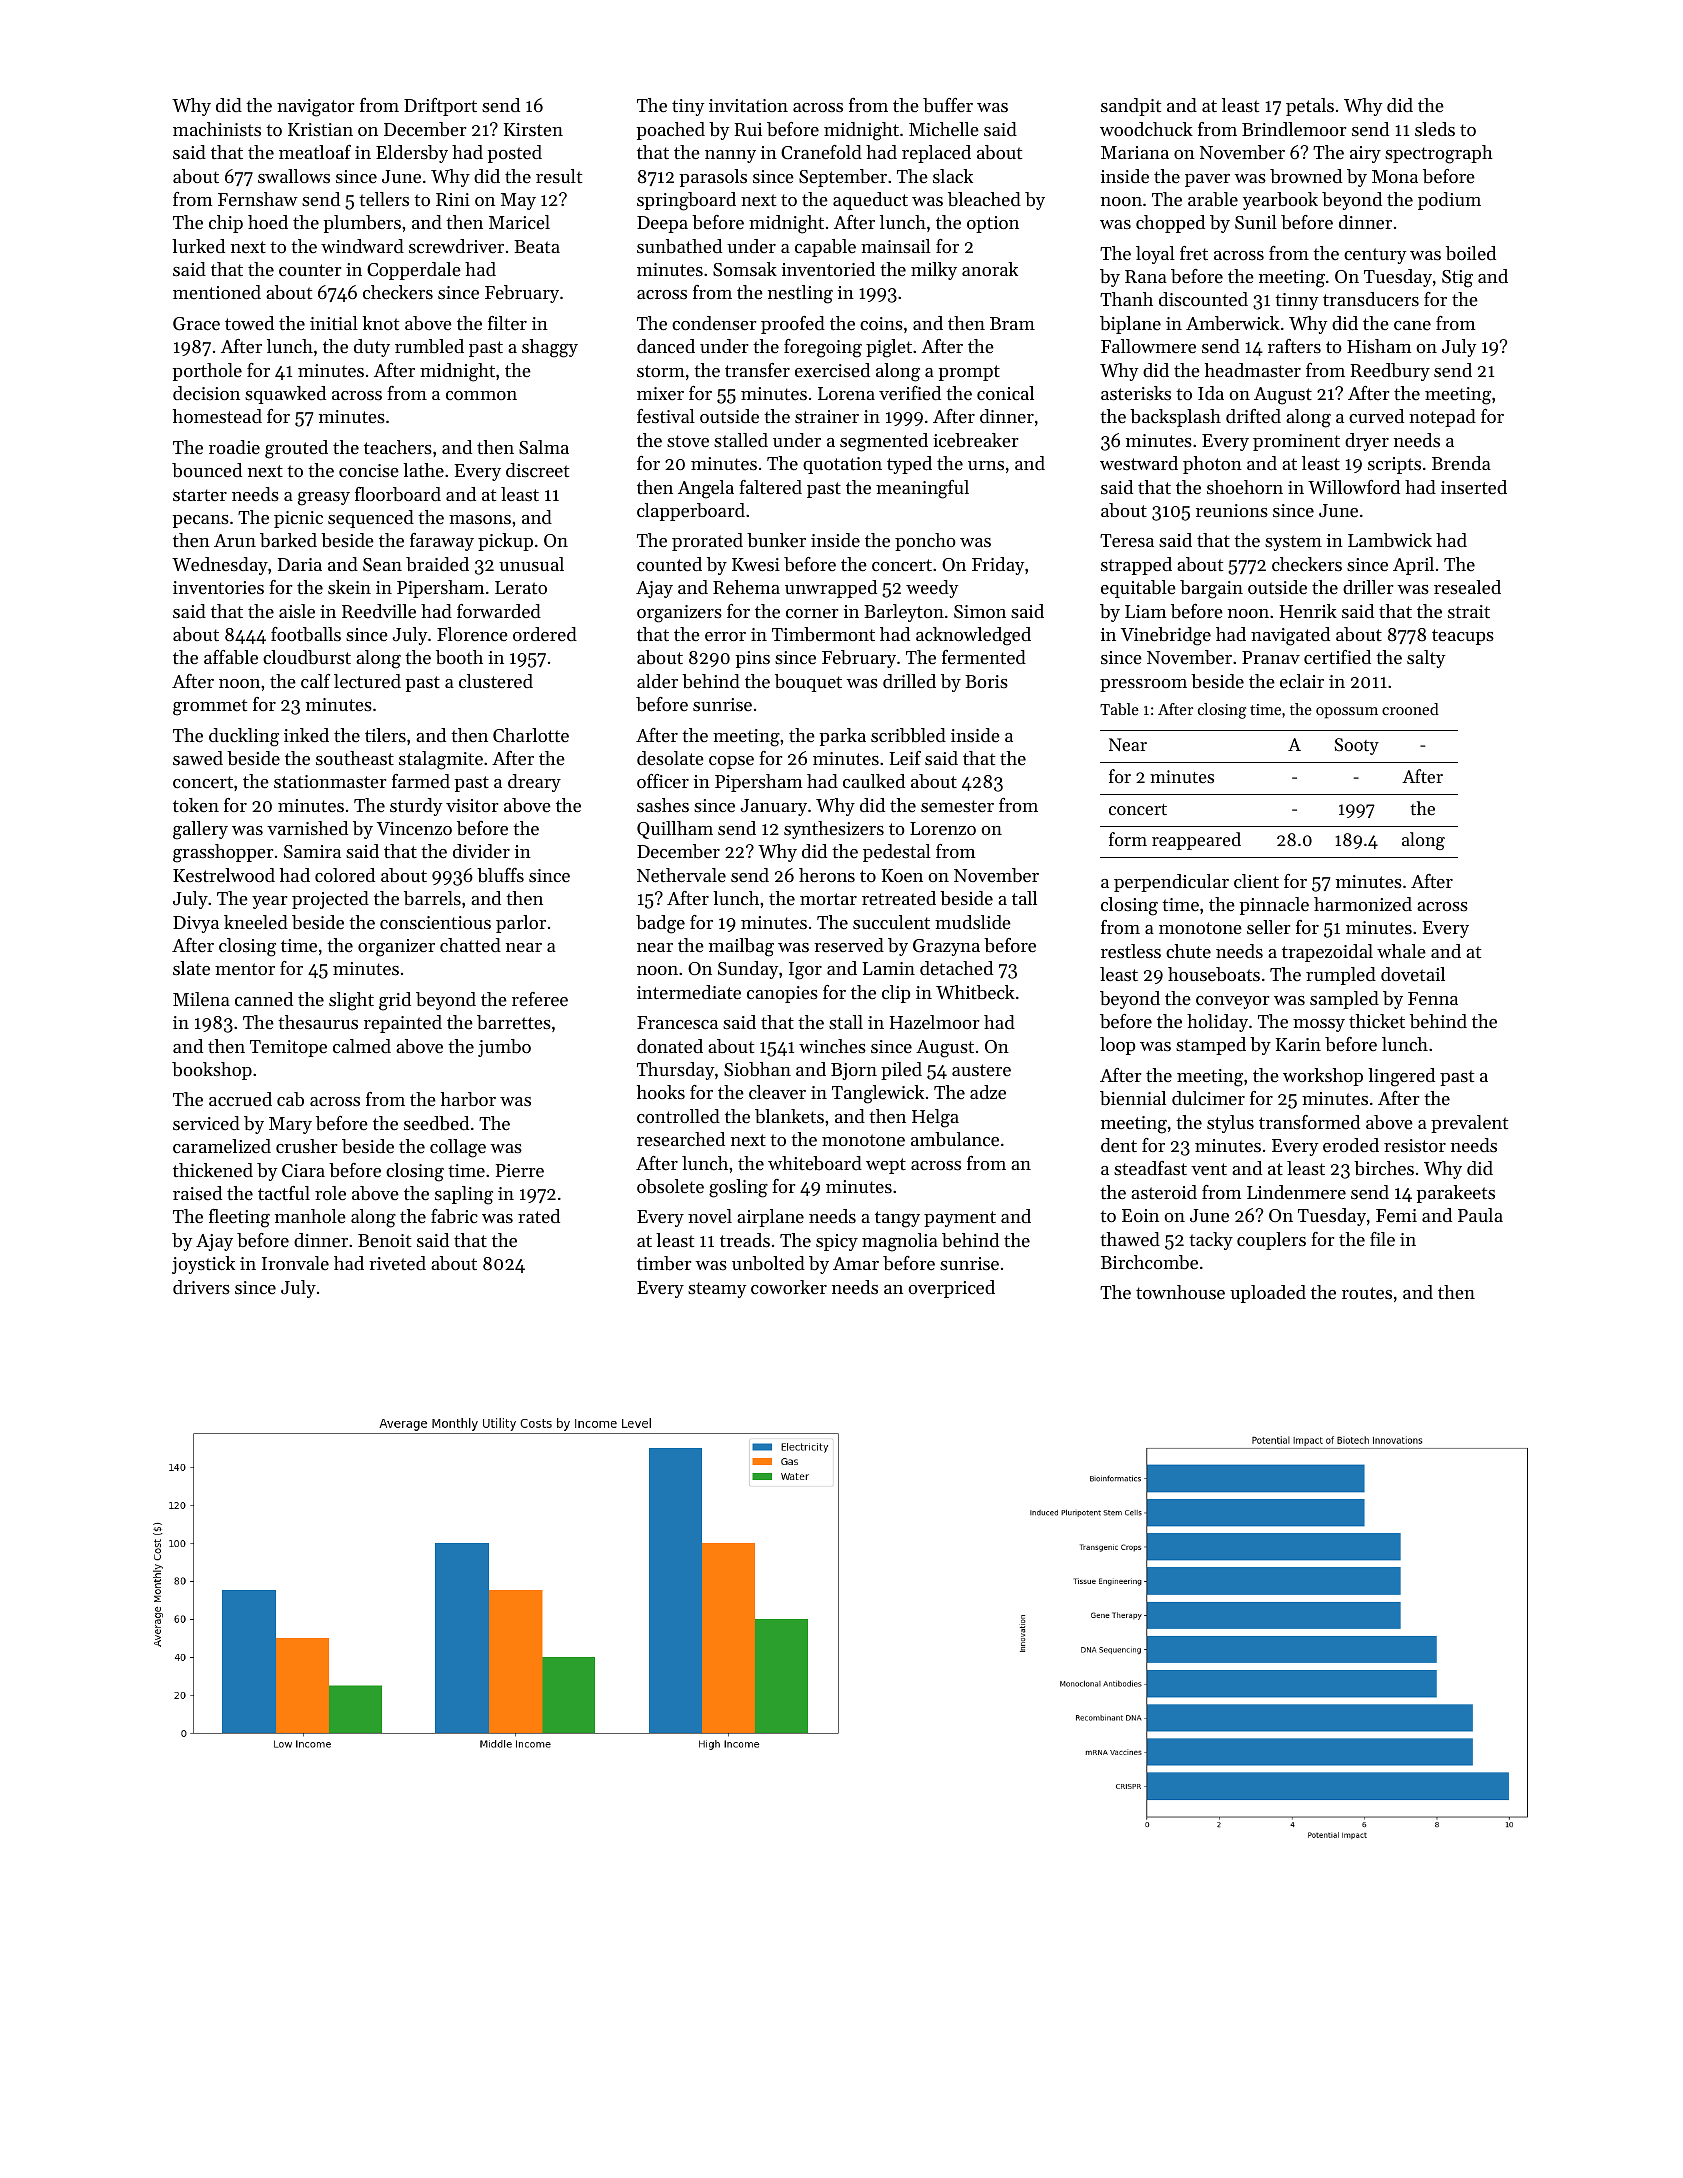  I want to click on homestead, so click(217, 416).
